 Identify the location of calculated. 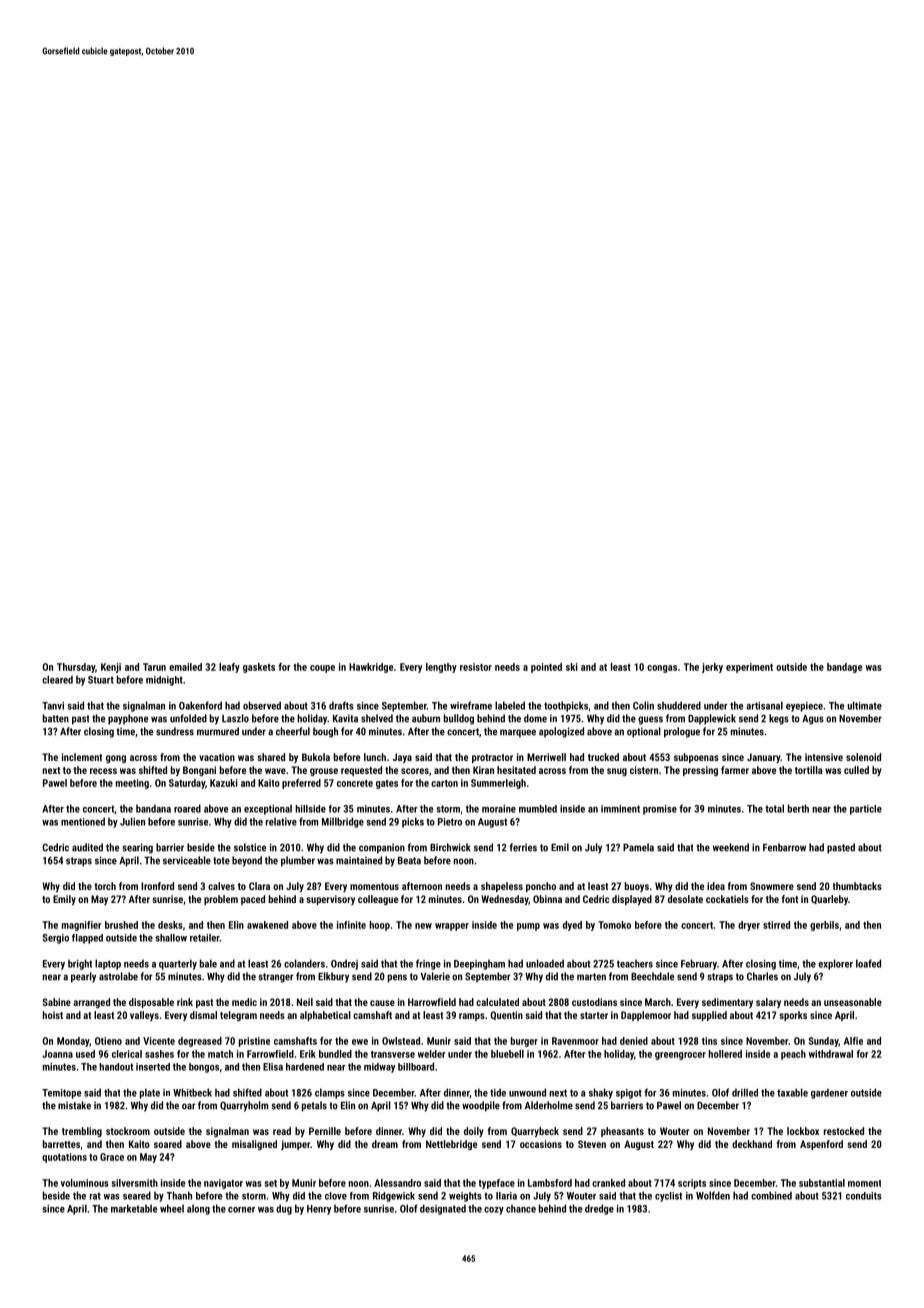
(497, 1002).
